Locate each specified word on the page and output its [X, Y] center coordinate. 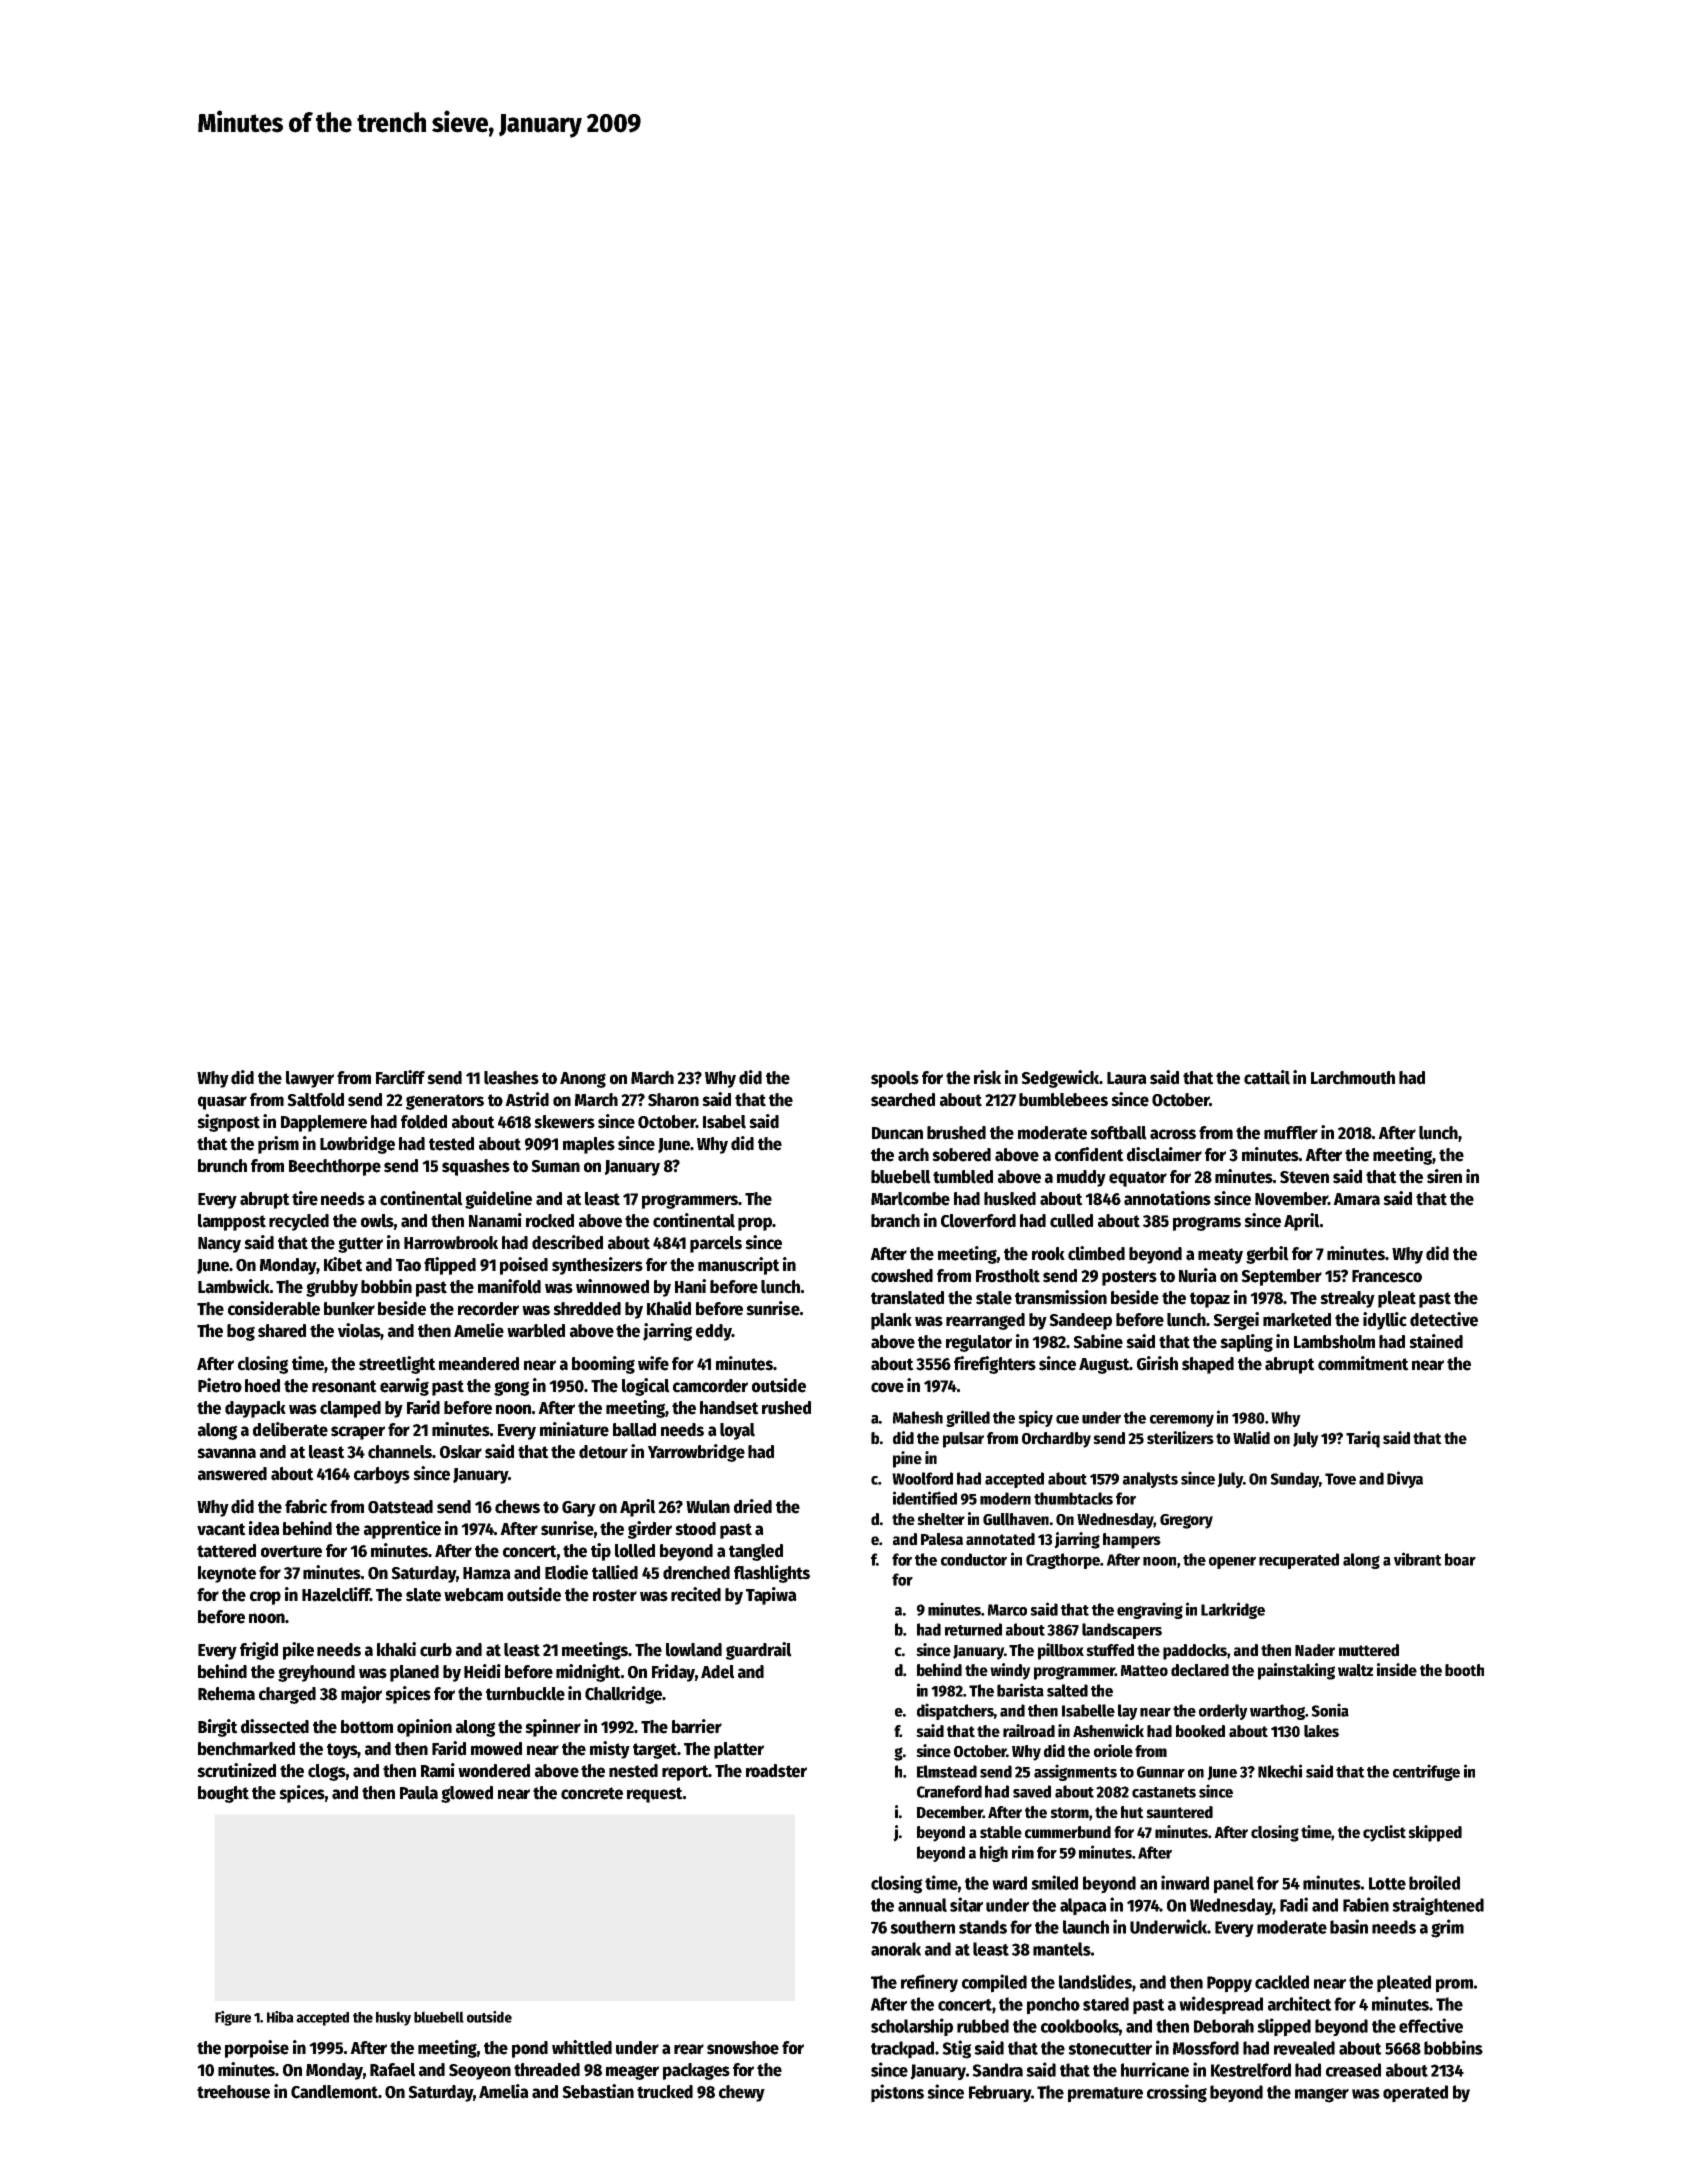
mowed [496, 1749]
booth [1464, 1670]
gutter [360, 1245]
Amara [1356, 1199]
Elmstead [947, 1771]
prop [755, 1224]
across [1173, 1134]
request [655, 1795]
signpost [228, 1123]
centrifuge [1426, 1772]
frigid [259, 1651]
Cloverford [978, 1221]
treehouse [233, 2092]
